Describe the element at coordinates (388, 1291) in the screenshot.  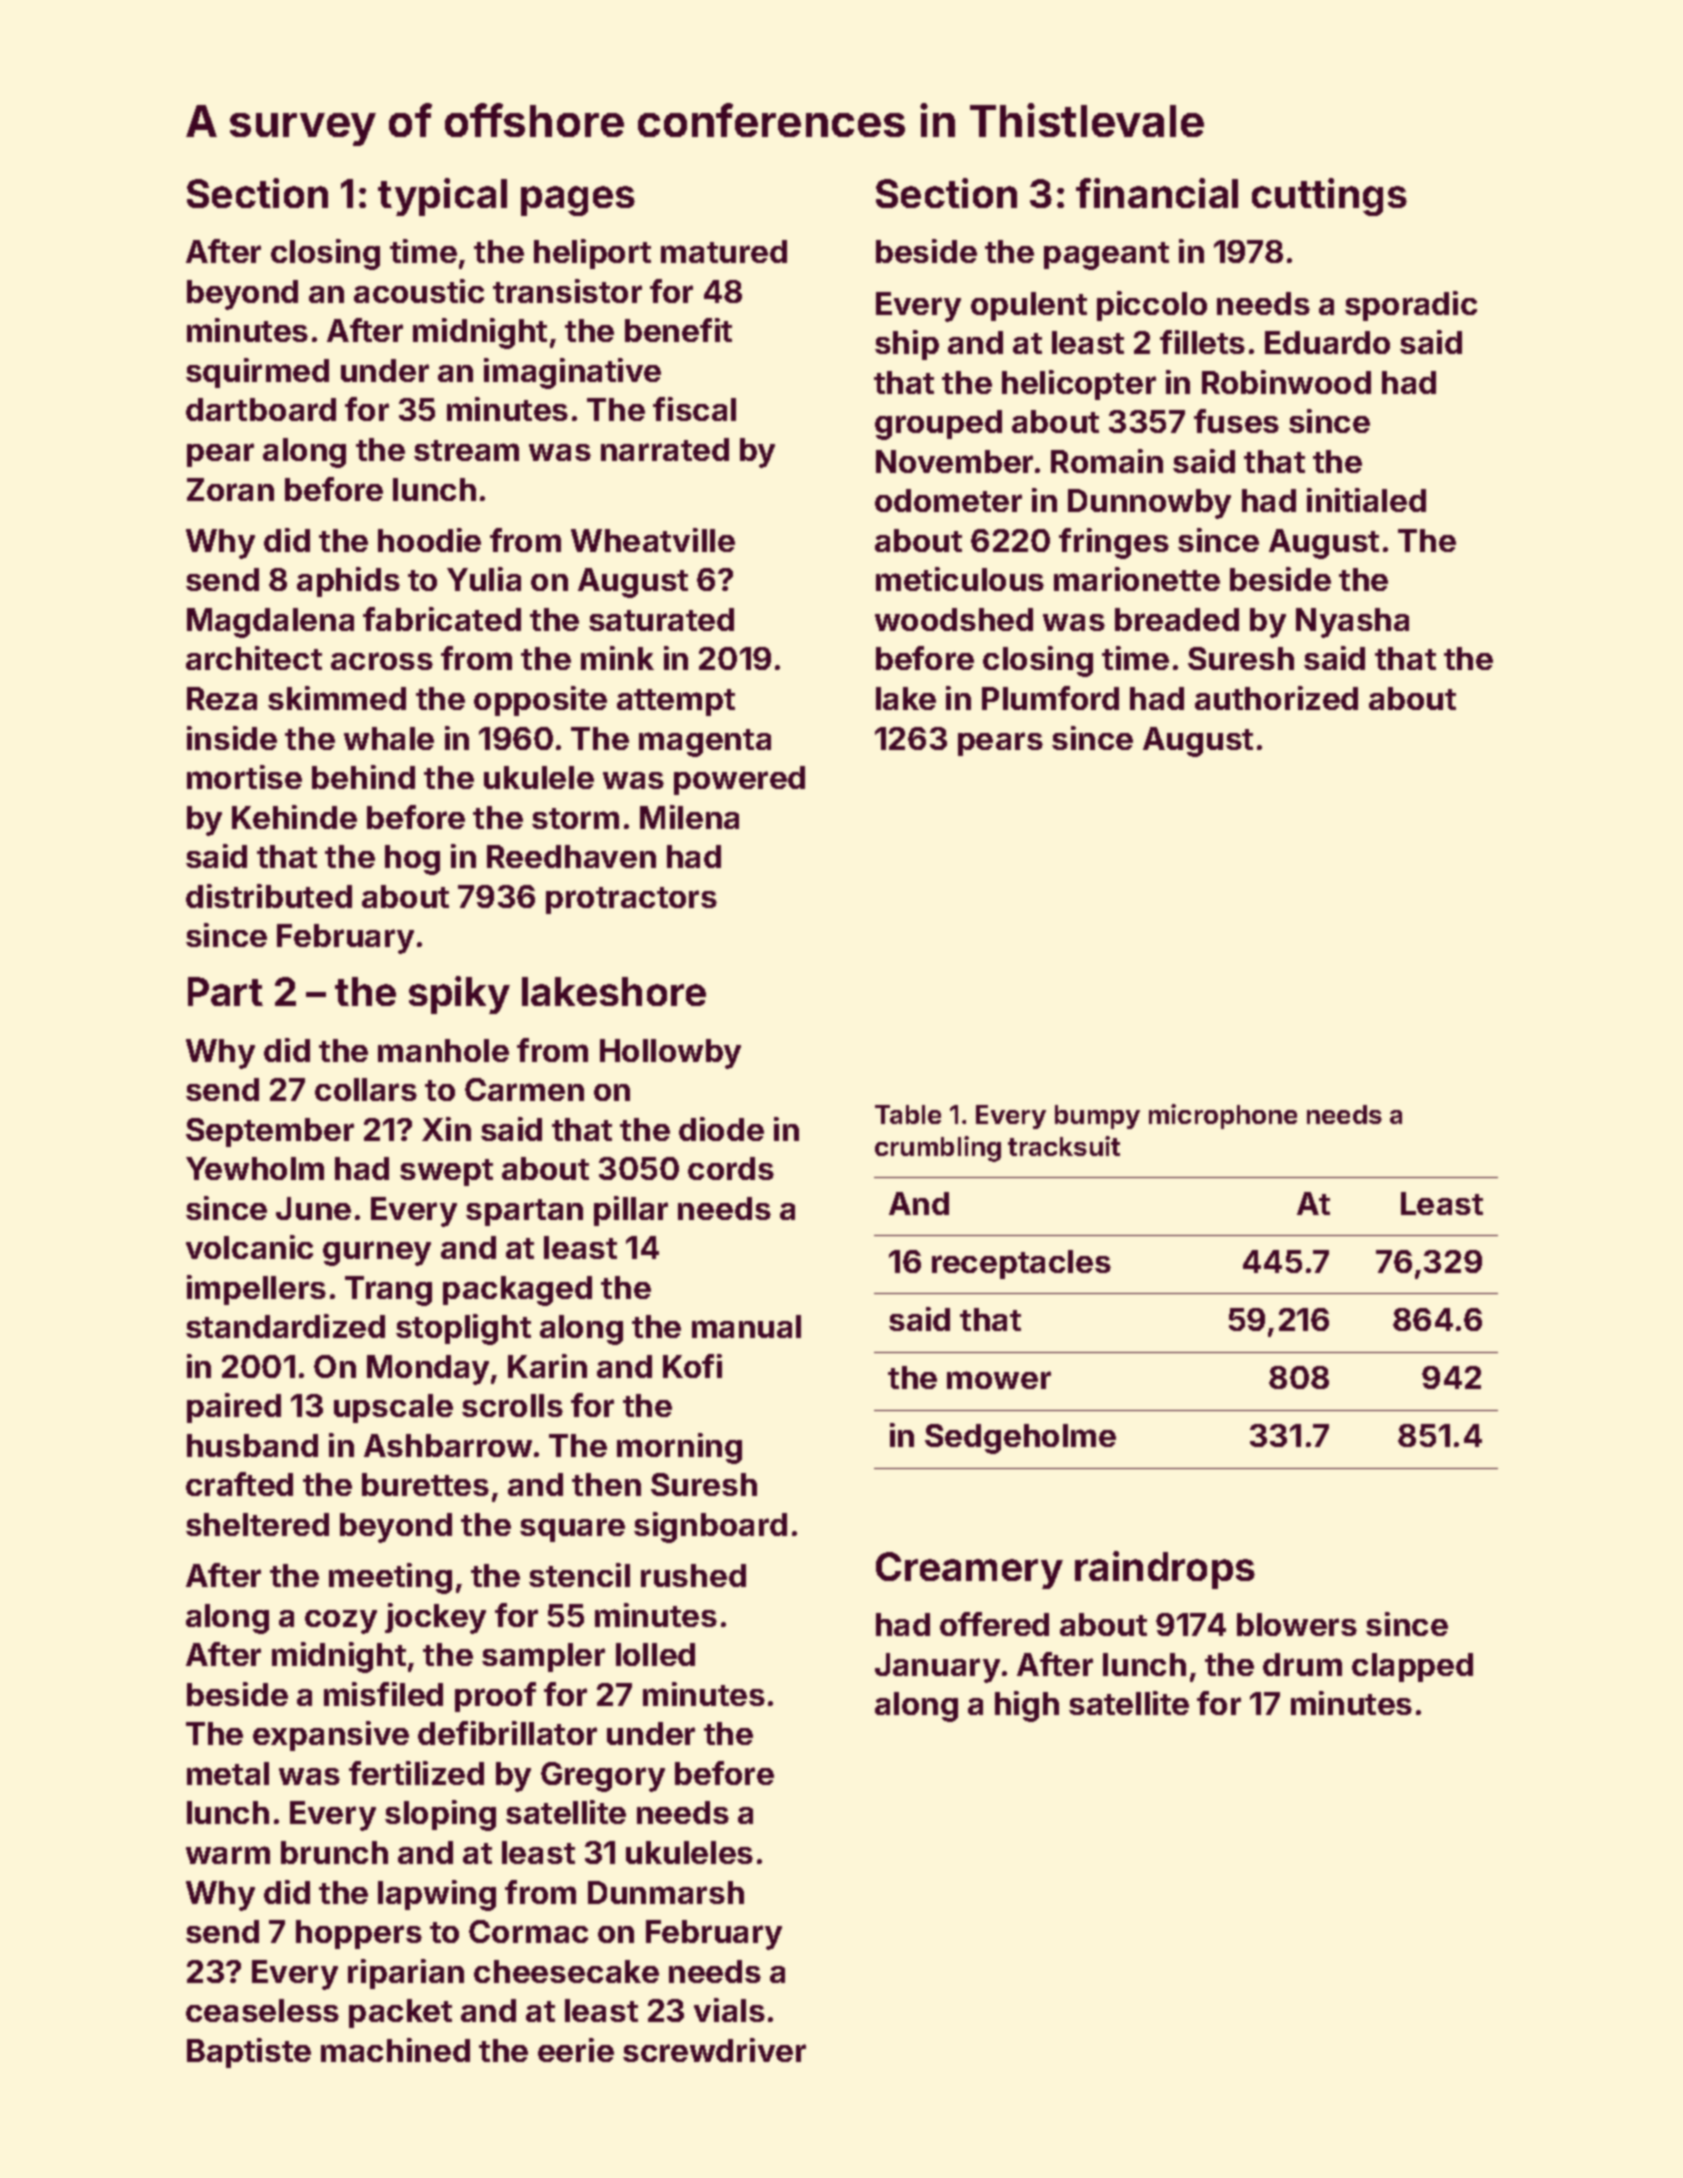
I see `Trang` at that location.
